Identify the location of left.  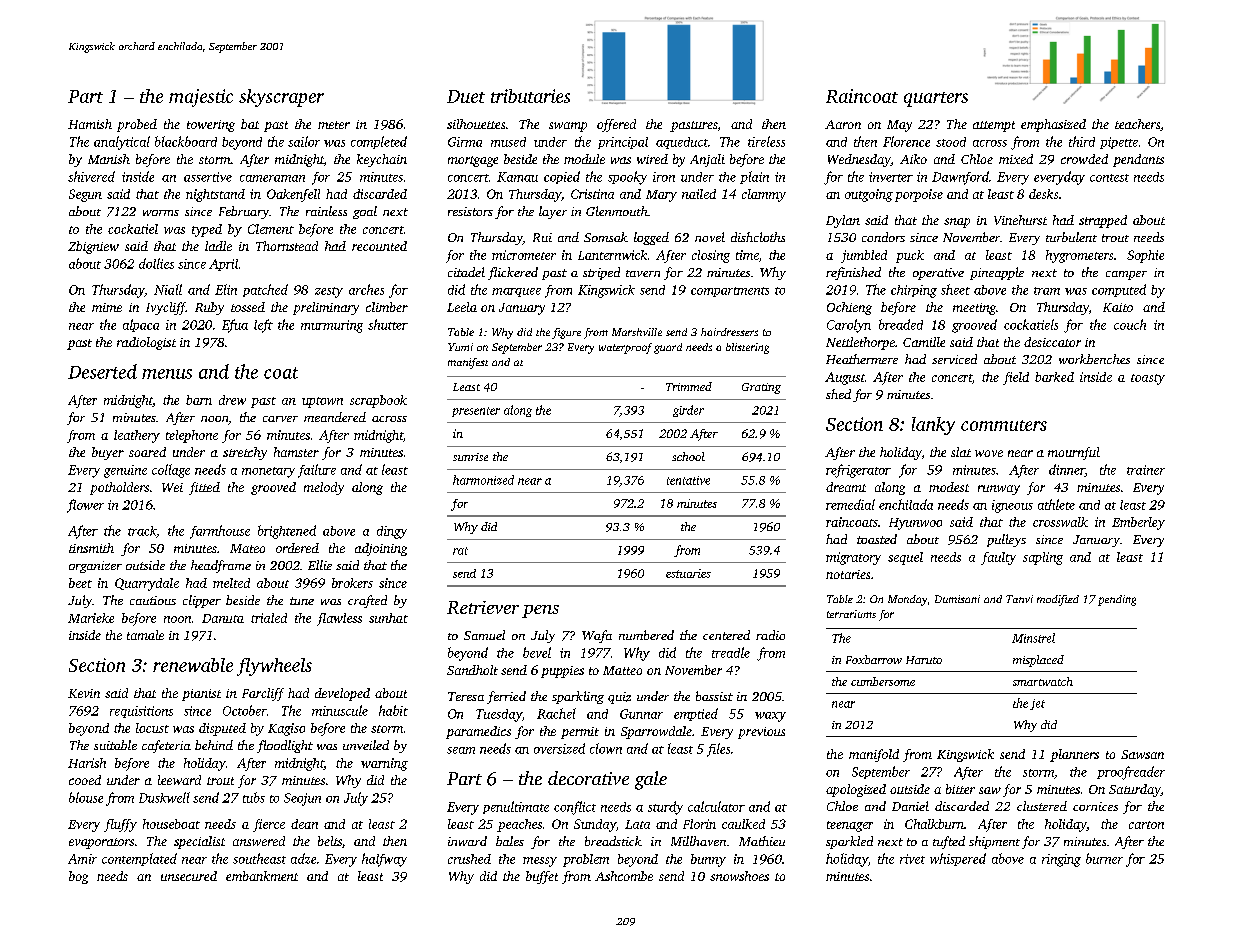
(263, 326).
